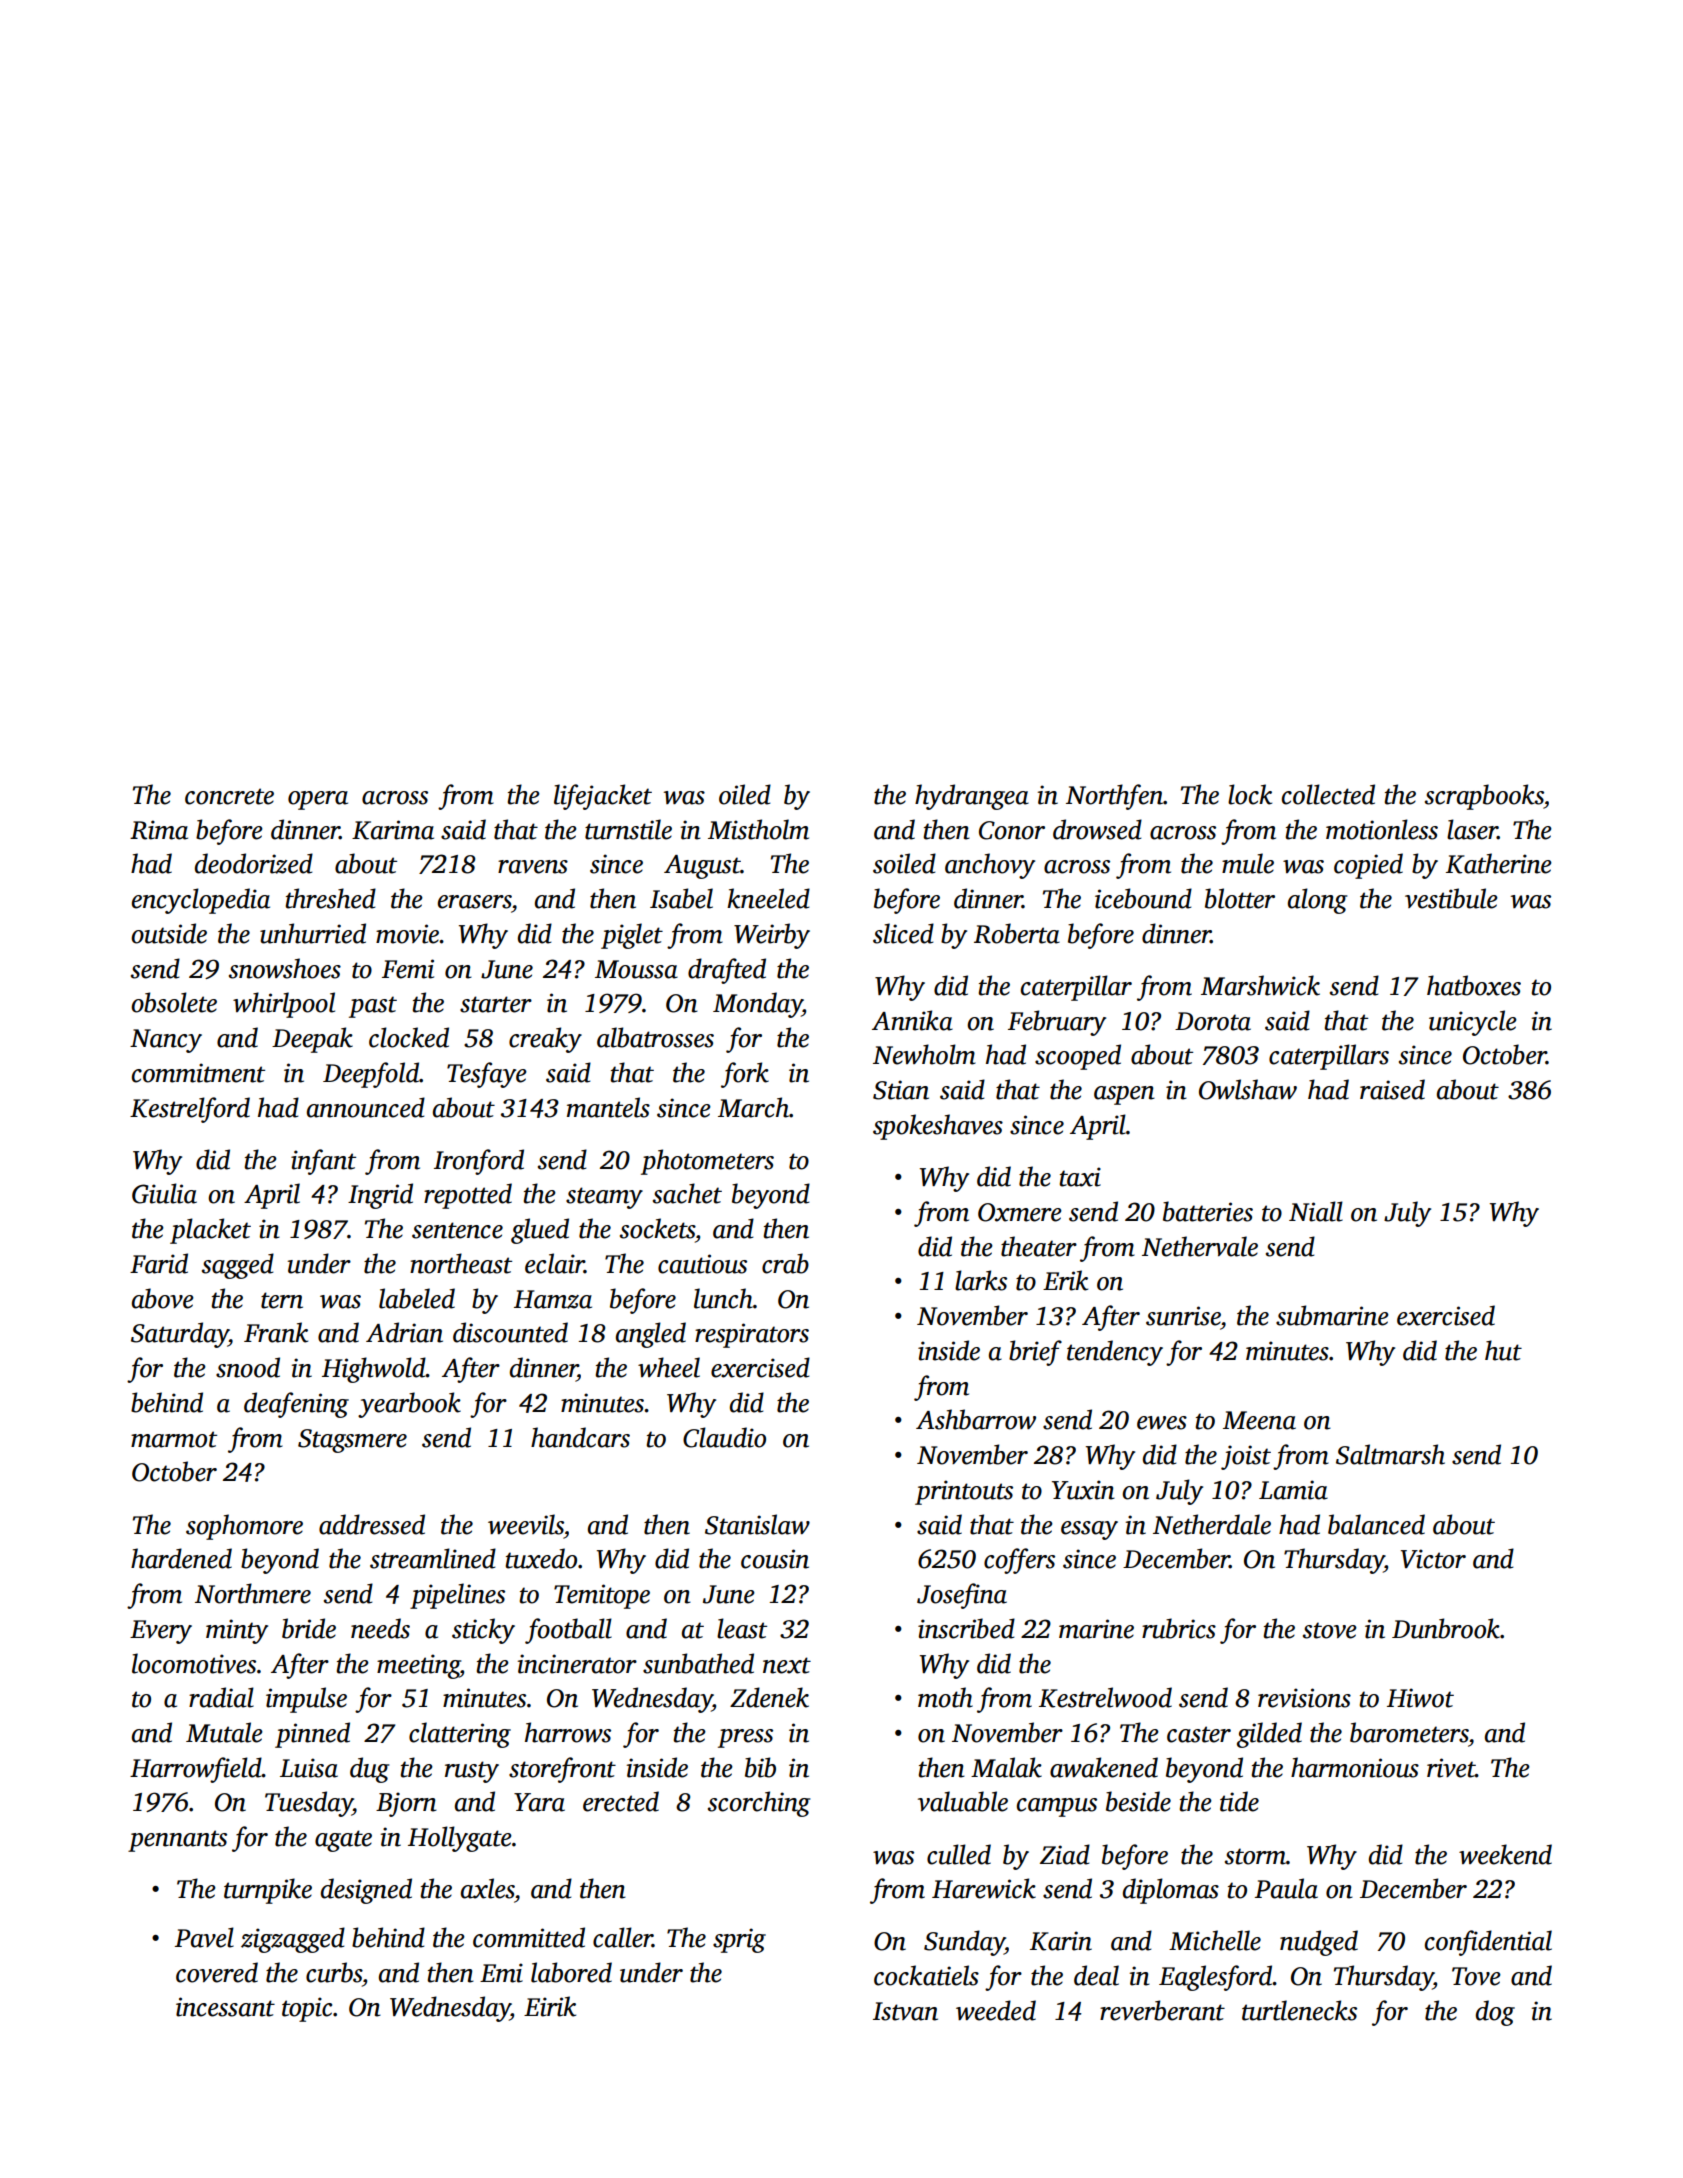  I want to click on sliced, so click(903, 933).
